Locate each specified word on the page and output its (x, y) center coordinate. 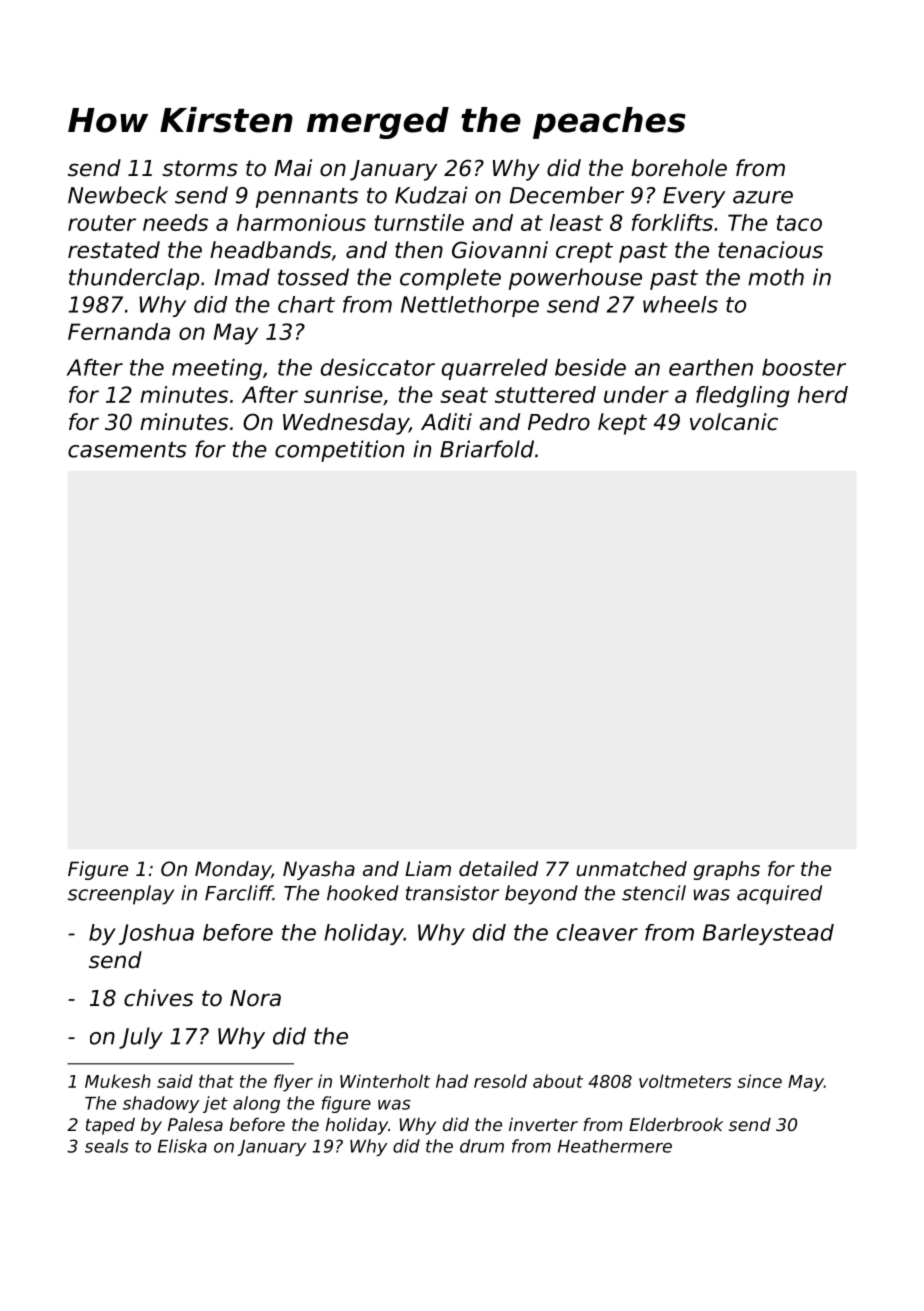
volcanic (734, 422)
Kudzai (431, 195)
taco (799, 223)
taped (110, 1126)
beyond (541, 895)
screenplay (121, 895)
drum (482, 1146)
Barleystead (768, 934)
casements (127, 450)
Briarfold (487, 449)
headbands (270, 250)
